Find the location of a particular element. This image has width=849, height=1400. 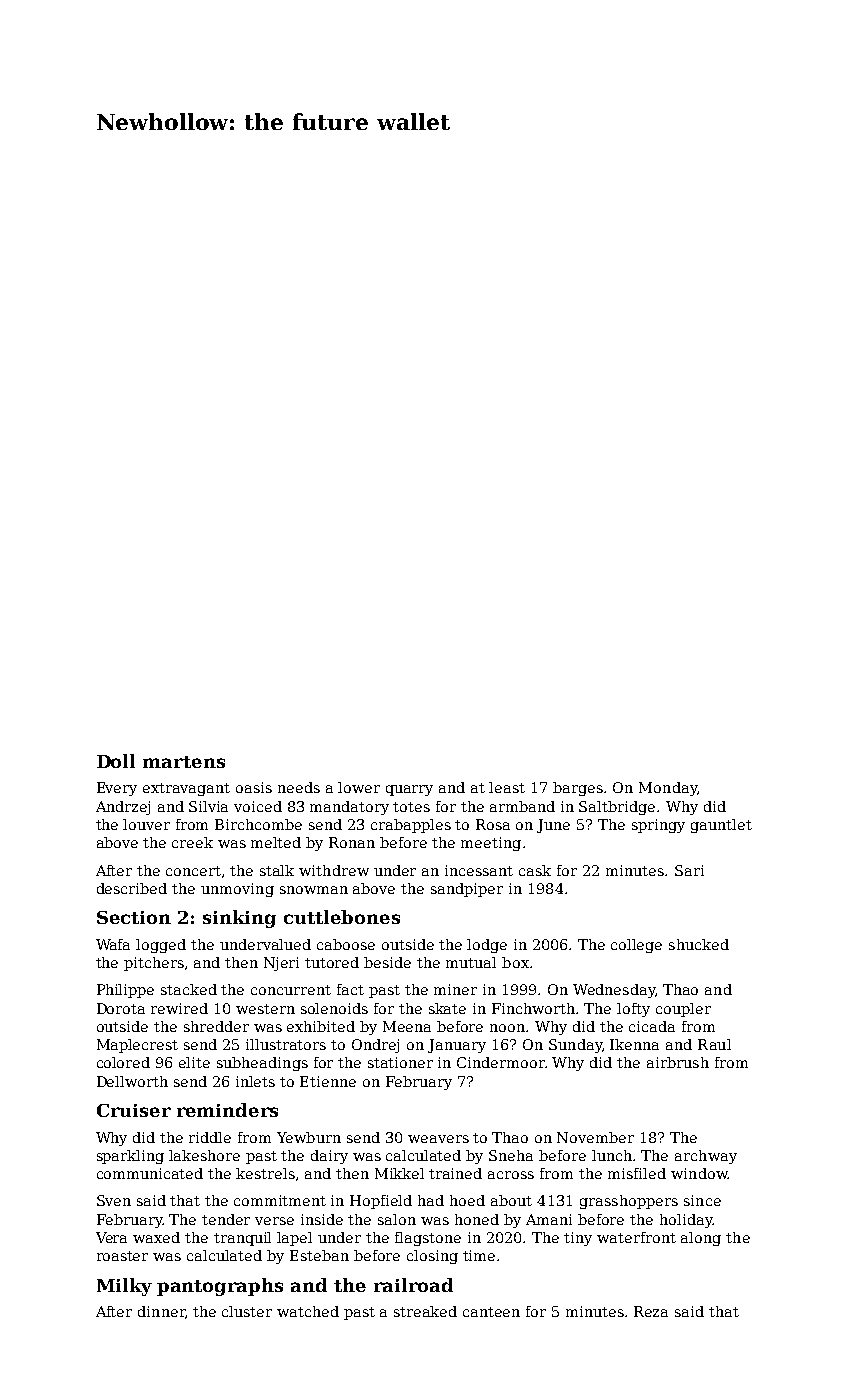

lower is located at coordinates (359, 787).
